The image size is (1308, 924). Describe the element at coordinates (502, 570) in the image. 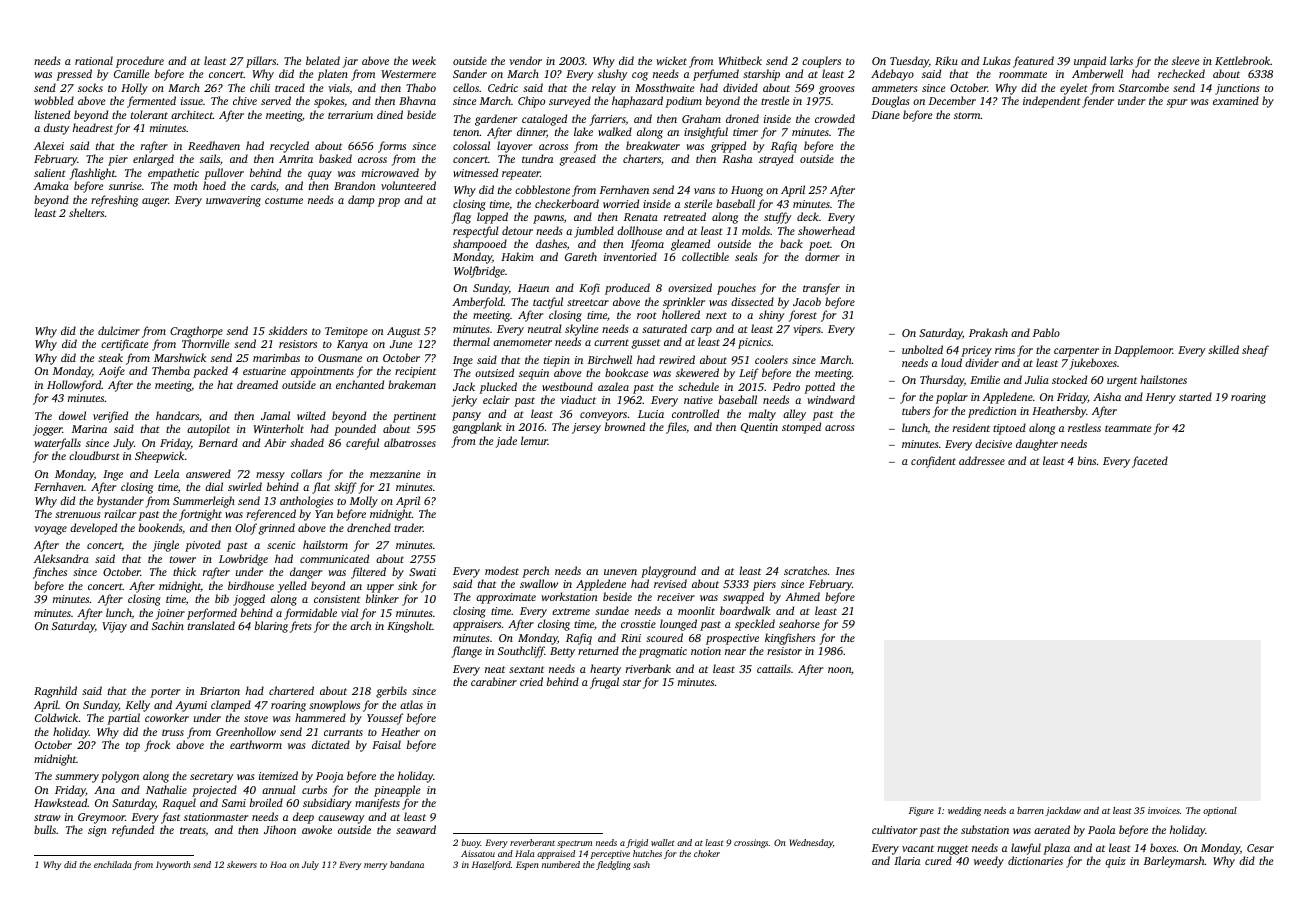

I see `modest` at that location.
